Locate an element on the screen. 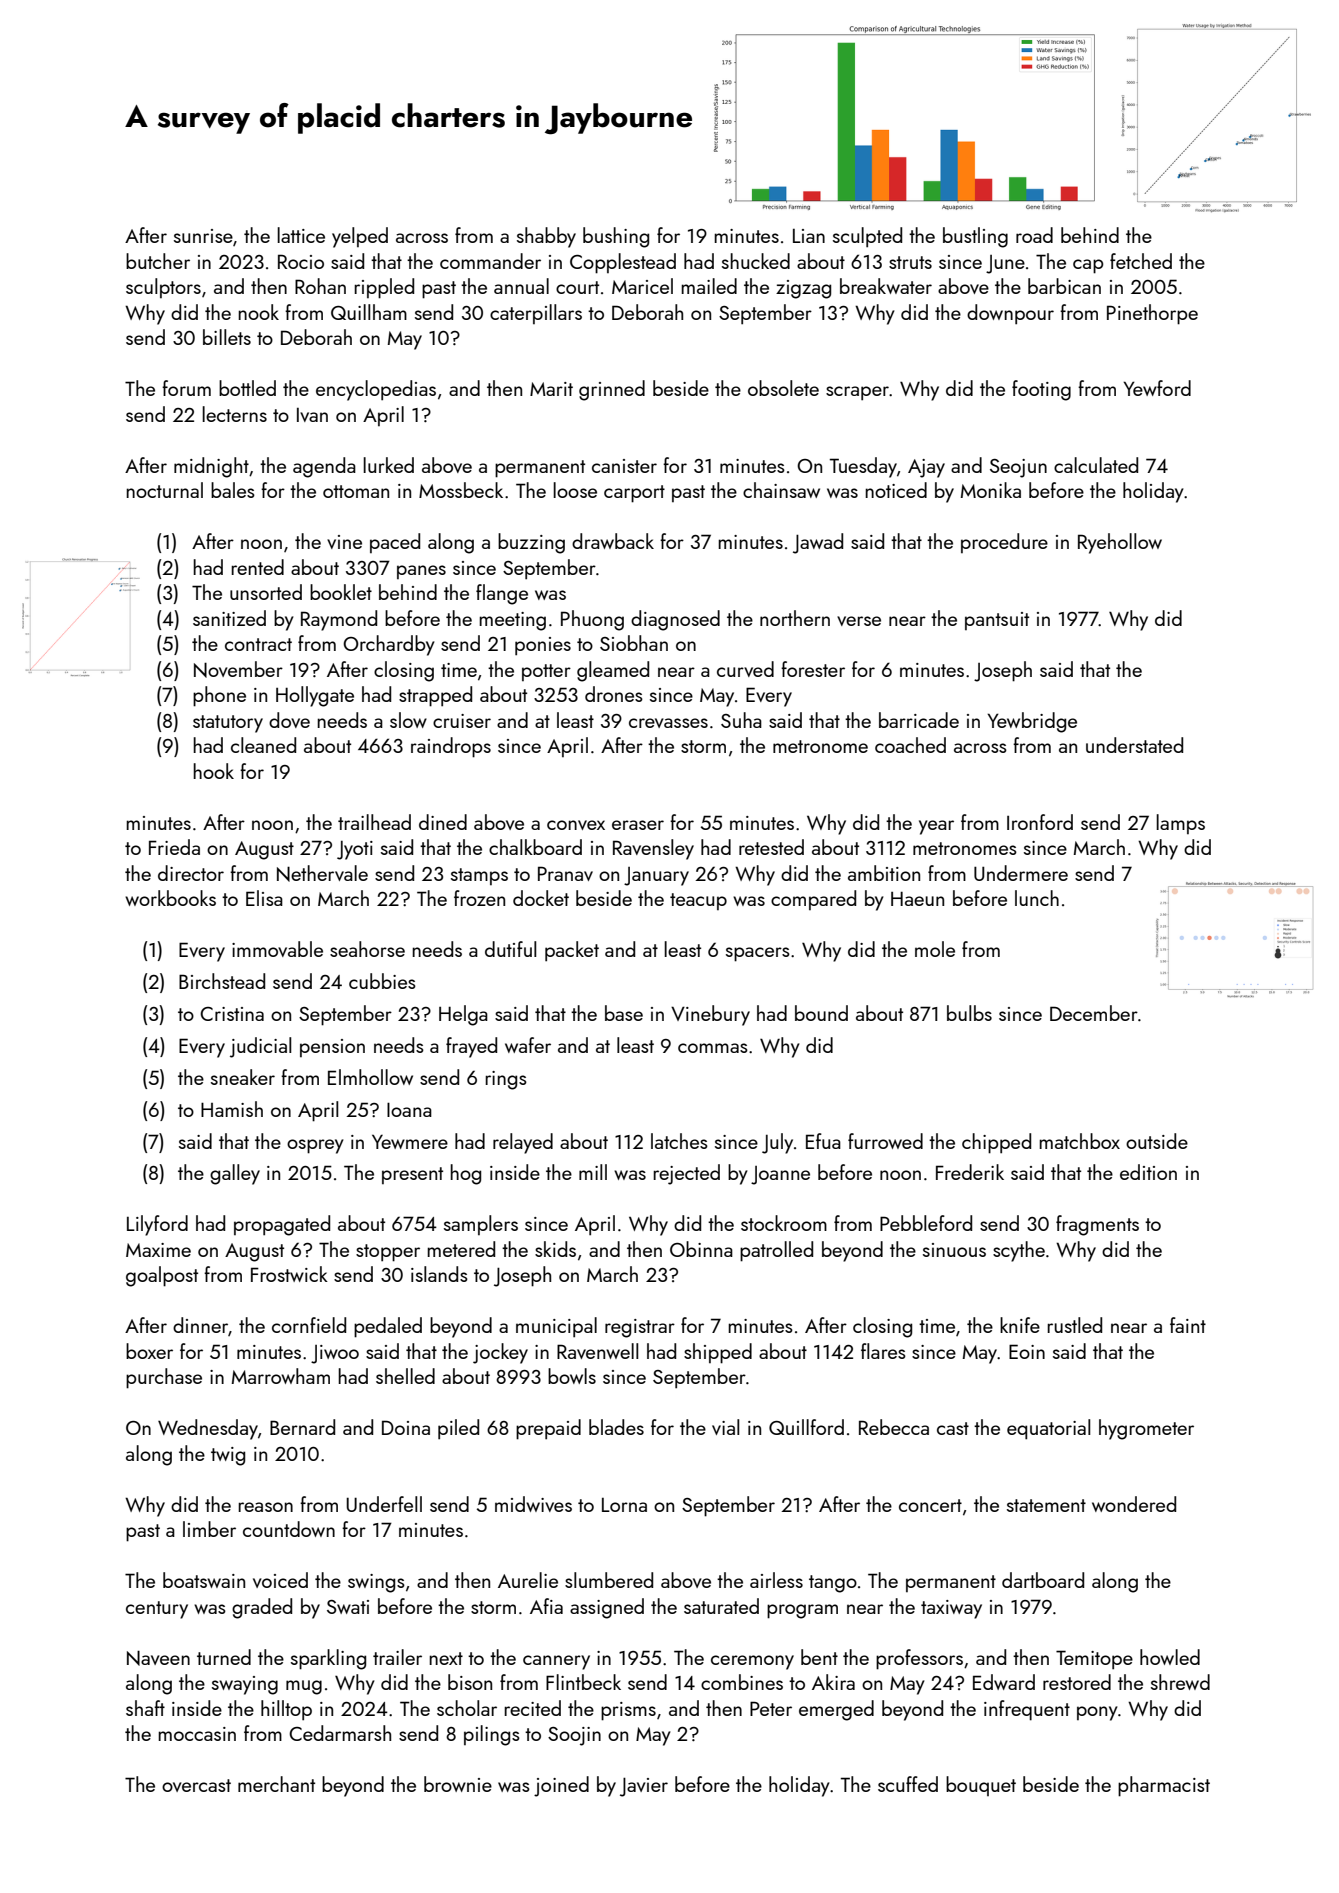 The height and width of the screenshot is (1893, 1339). stamps is located at coordinates (479, 876).
